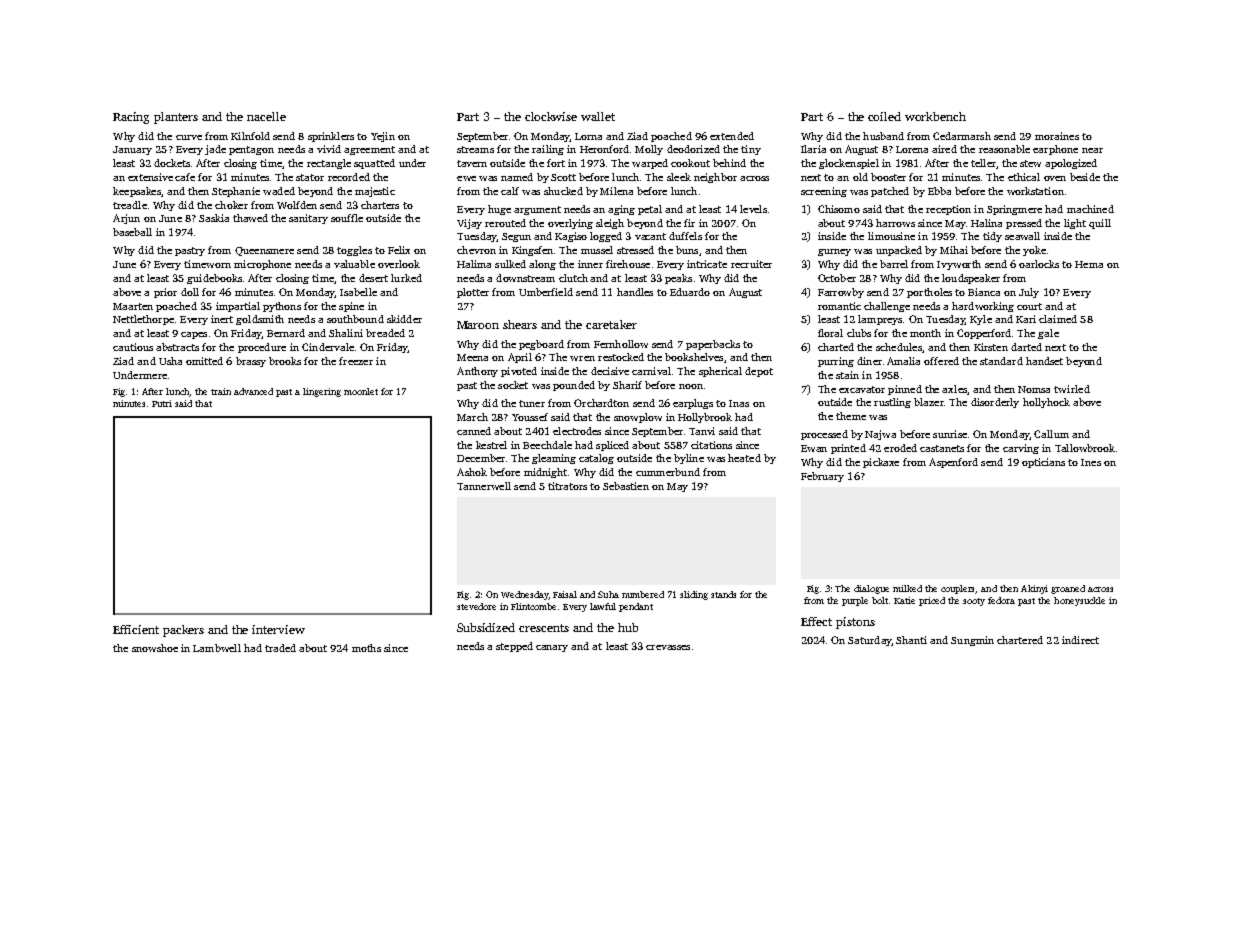 Image resolution: width=1233 pixels, height=952 pixels. I want to click on tidy, so click(992, 237).
